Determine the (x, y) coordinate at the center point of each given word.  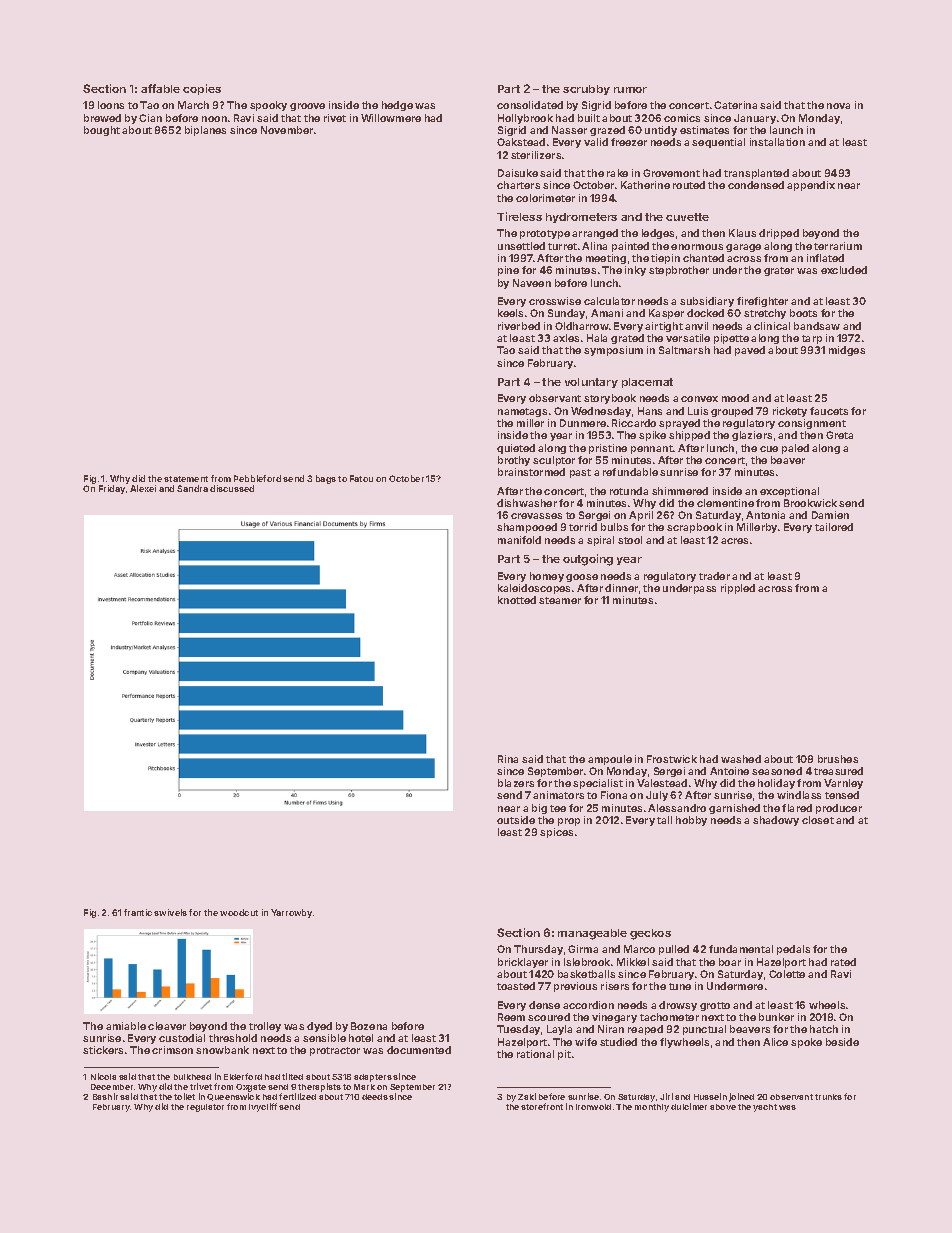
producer (839, 809)
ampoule (610, 760)
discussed (232, 488)
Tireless (519, 216)
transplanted (756, 174)
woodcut (239, 912)
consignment (812, 424)
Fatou (361, 478)
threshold (233, 1038)
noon (214, 119)
